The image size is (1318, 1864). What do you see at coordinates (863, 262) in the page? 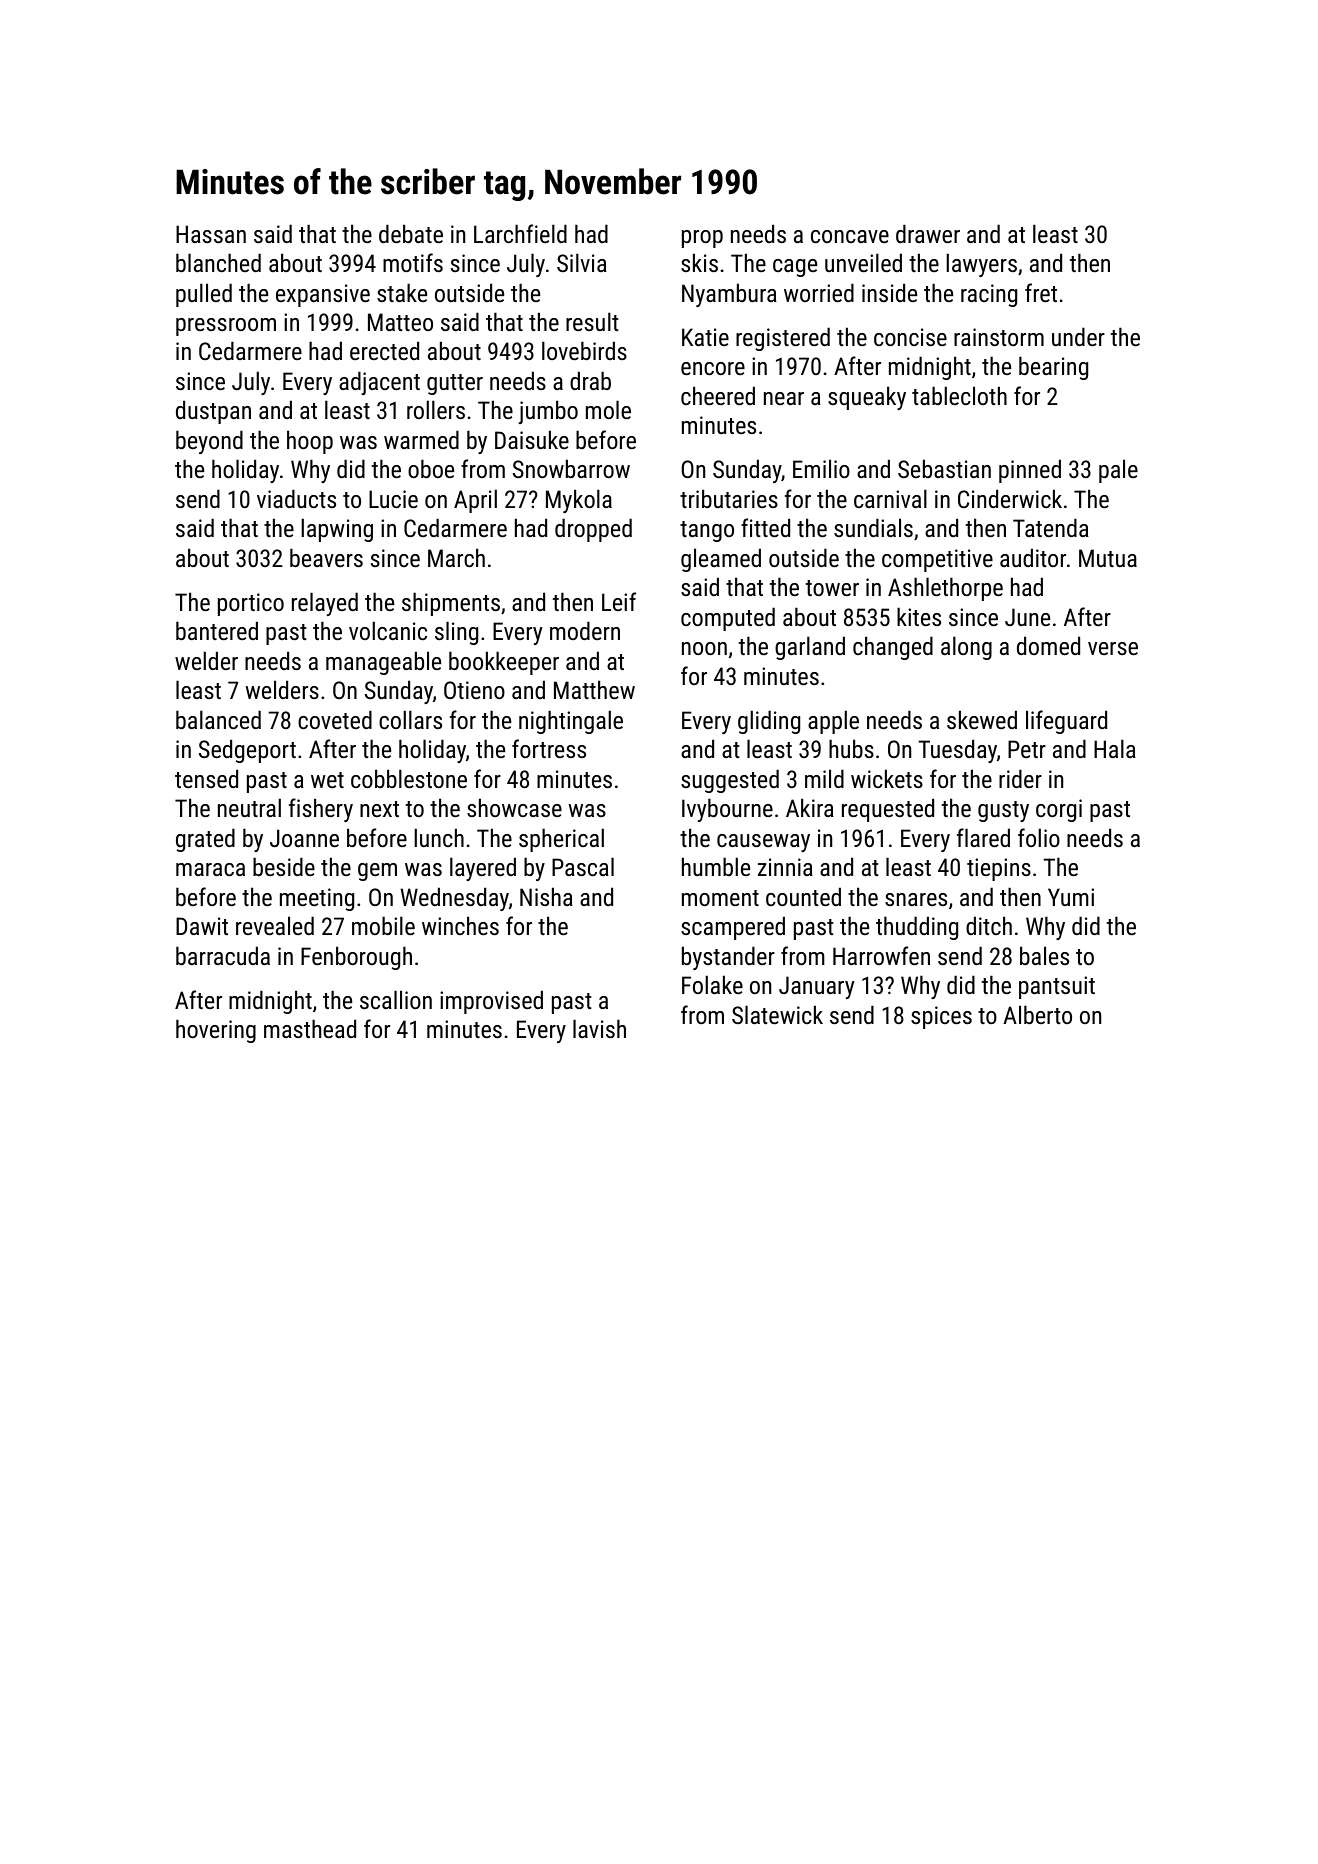
I see `unveiled` at bounding box center [863, 262].
